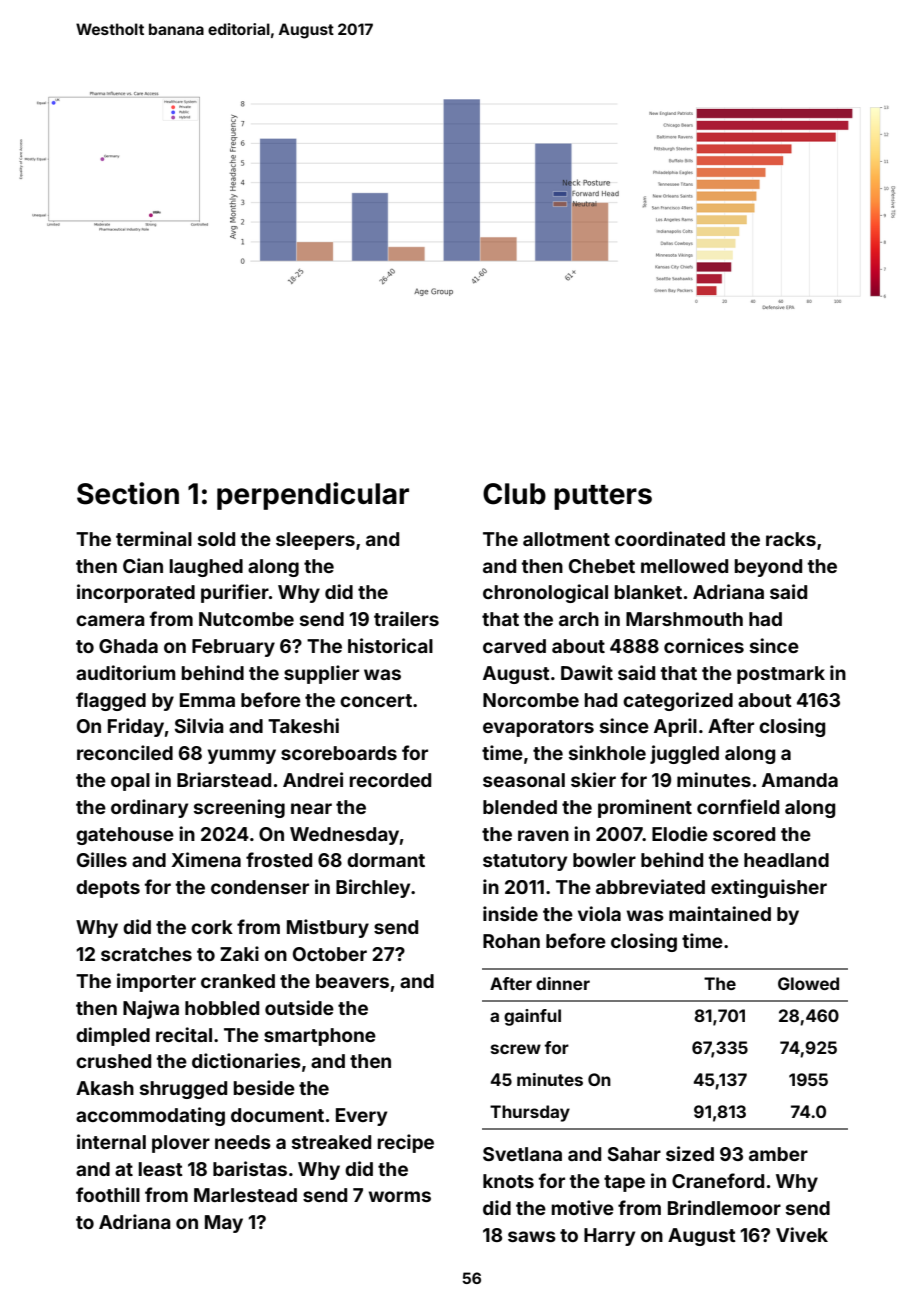 This screenshot has width=924, height=1314. I want to click on saws, so click(532, 1236).
